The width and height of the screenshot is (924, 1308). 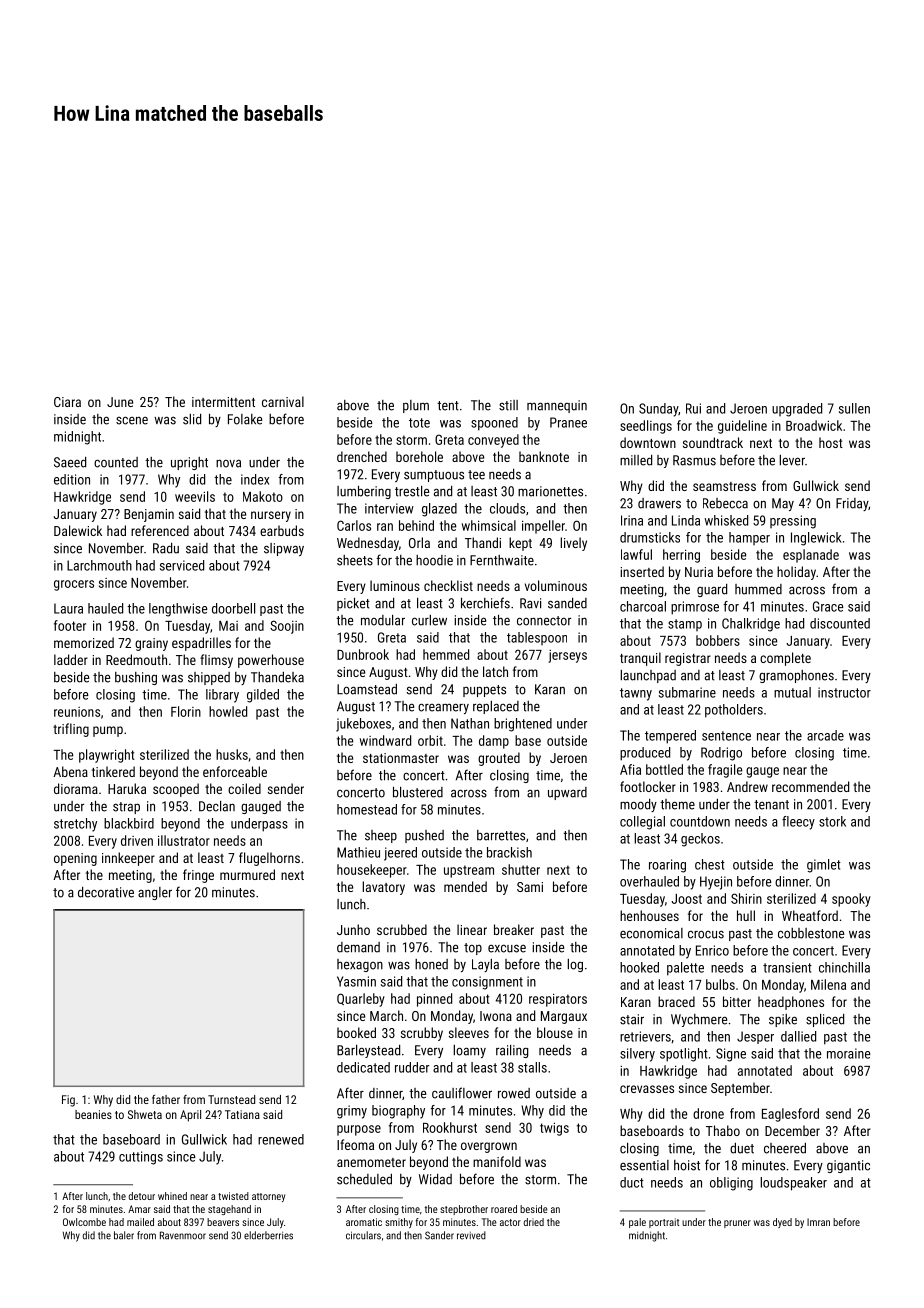 I want to click on opening, so click(x=75, y=859).
